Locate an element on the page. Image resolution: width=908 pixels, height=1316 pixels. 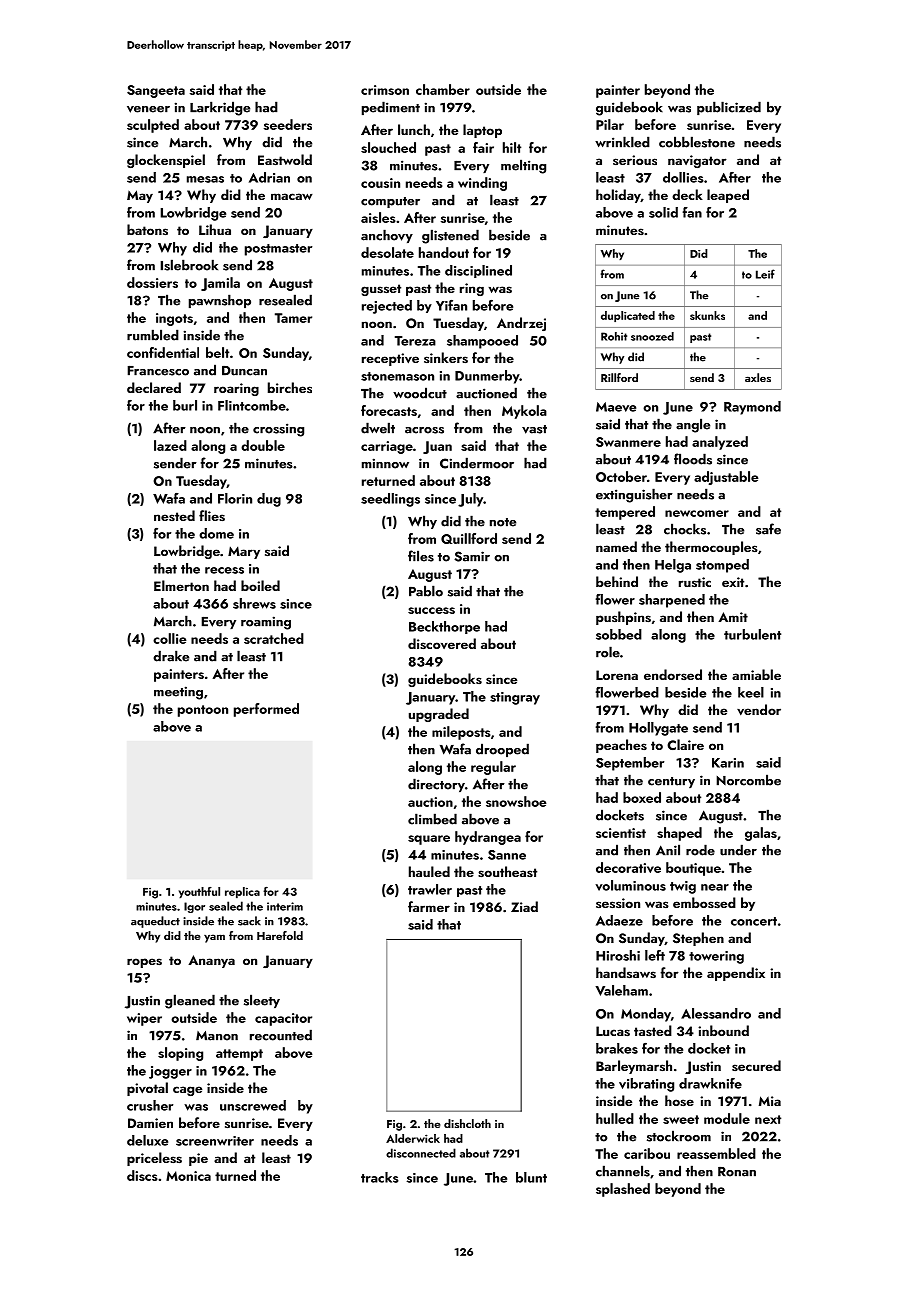
Manon is located at coordinates (217, 1036).
